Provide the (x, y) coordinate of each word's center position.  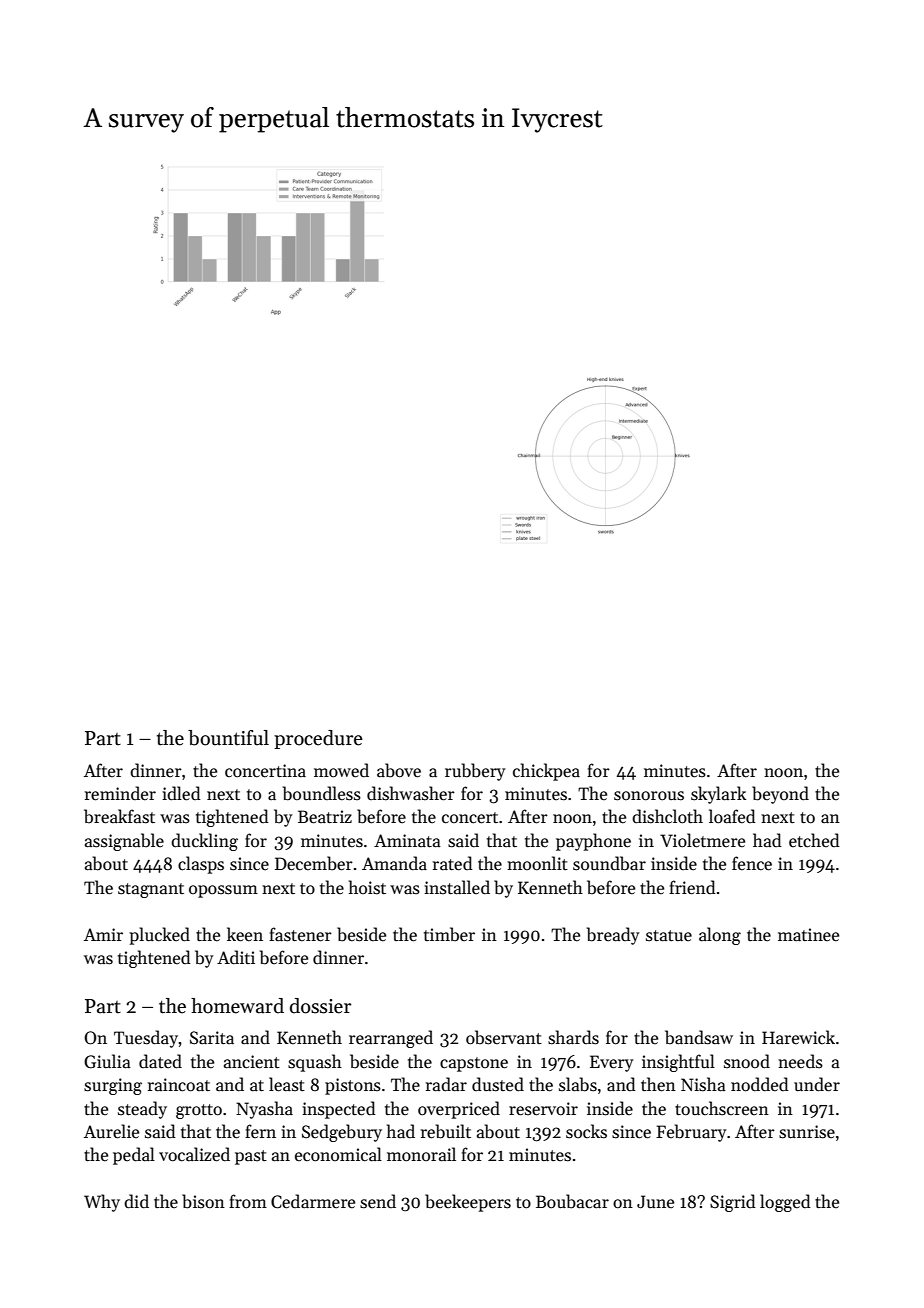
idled (181, 793)
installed (457, 887)
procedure (318, 739)
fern (260, 1131)
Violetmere (702, 840)
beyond (780, 795)
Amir (103, 934)
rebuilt (446, 1131)
